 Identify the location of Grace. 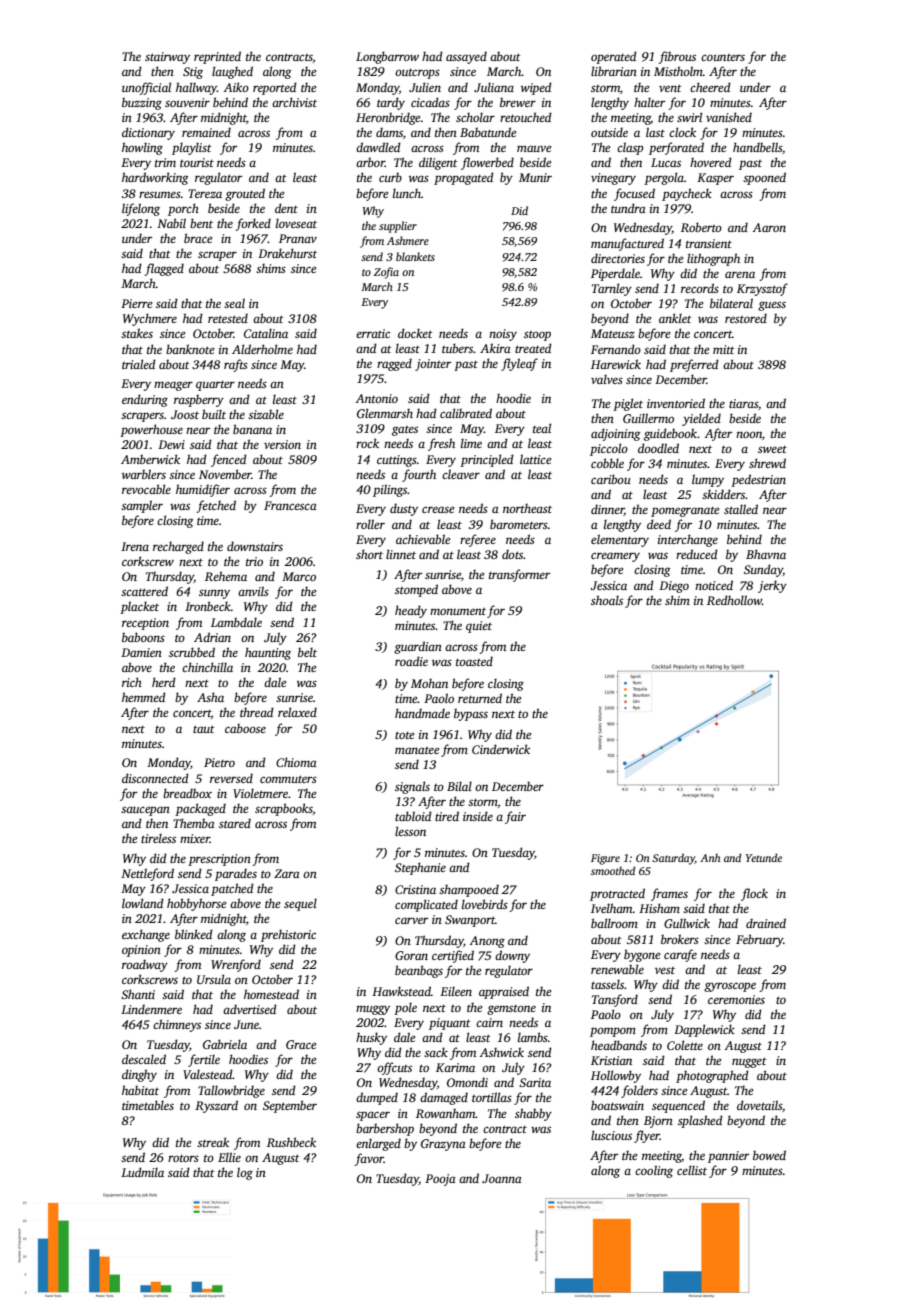
(301, 1044).
